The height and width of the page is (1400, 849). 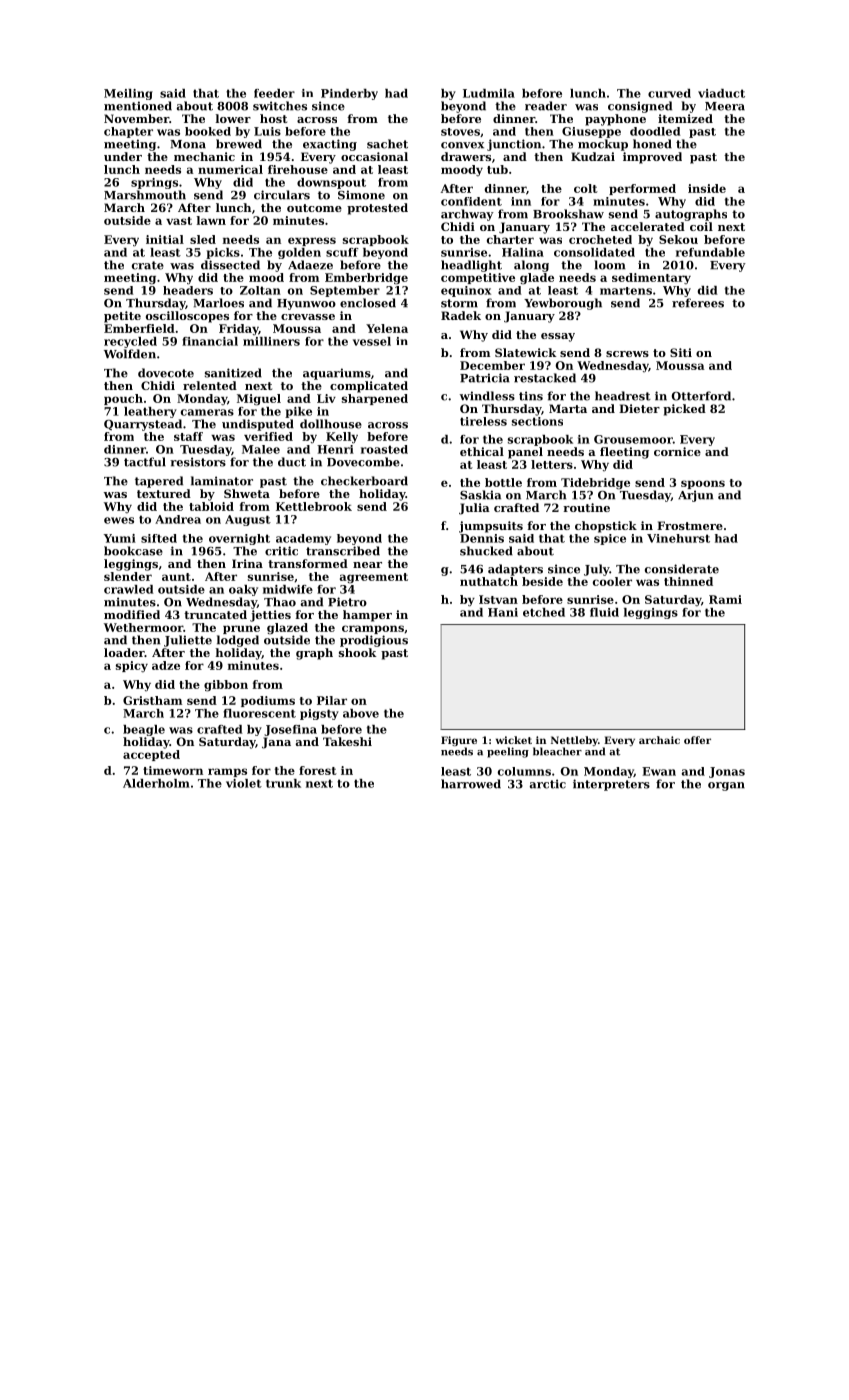 What do you see at coordinates (489, 93) in the page?
I see `Ludmila` at bounding box center [489, 93].
